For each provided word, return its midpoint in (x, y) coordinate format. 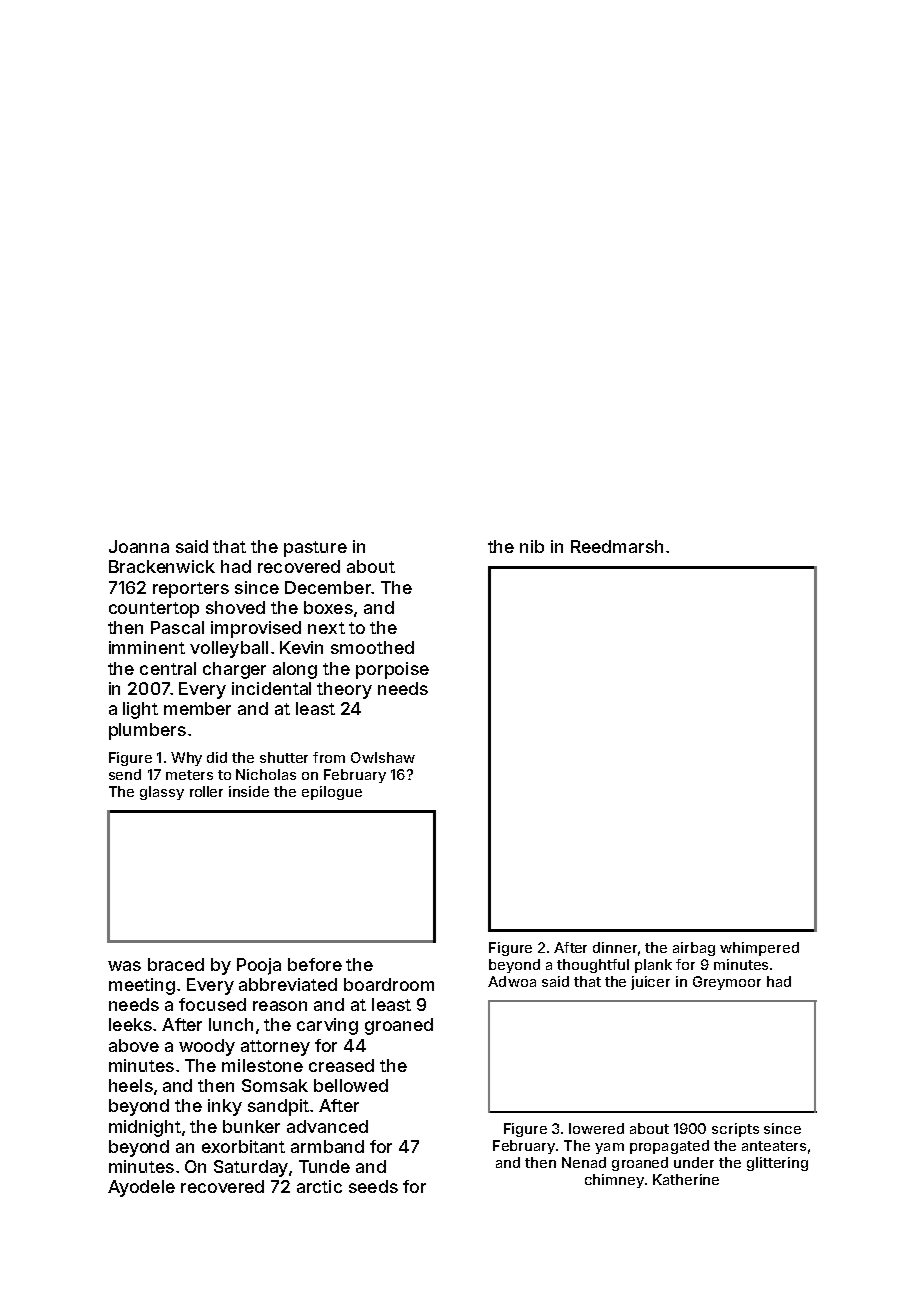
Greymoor (727, 983)
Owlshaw (383, 757)
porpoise (392, 670)
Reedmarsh (617, 546)
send (125, 774)
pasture (315, 549)
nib (532, 546)
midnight (145, 1128)
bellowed (351, 1085)
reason (280, 1006)
